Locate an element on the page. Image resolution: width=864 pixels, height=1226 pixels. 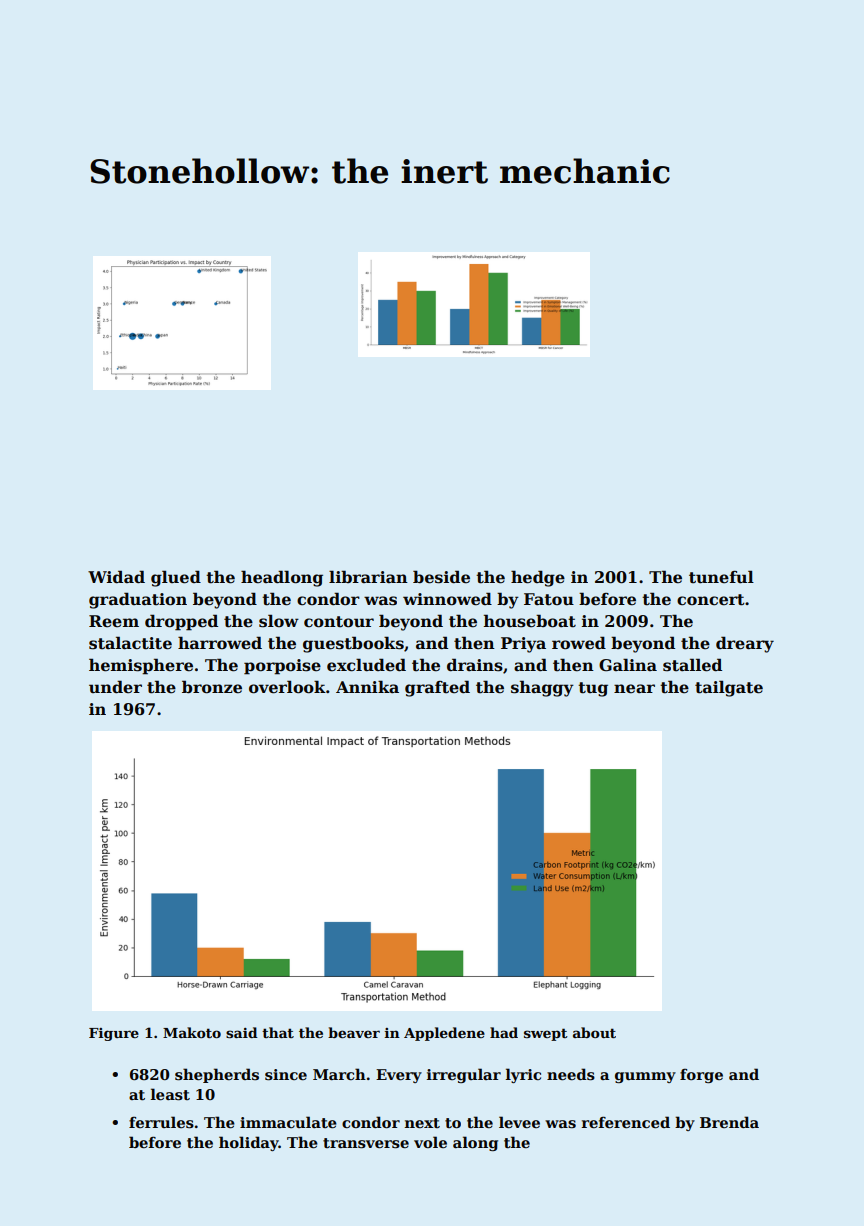
forge is located at coordinates (701, 1075).
